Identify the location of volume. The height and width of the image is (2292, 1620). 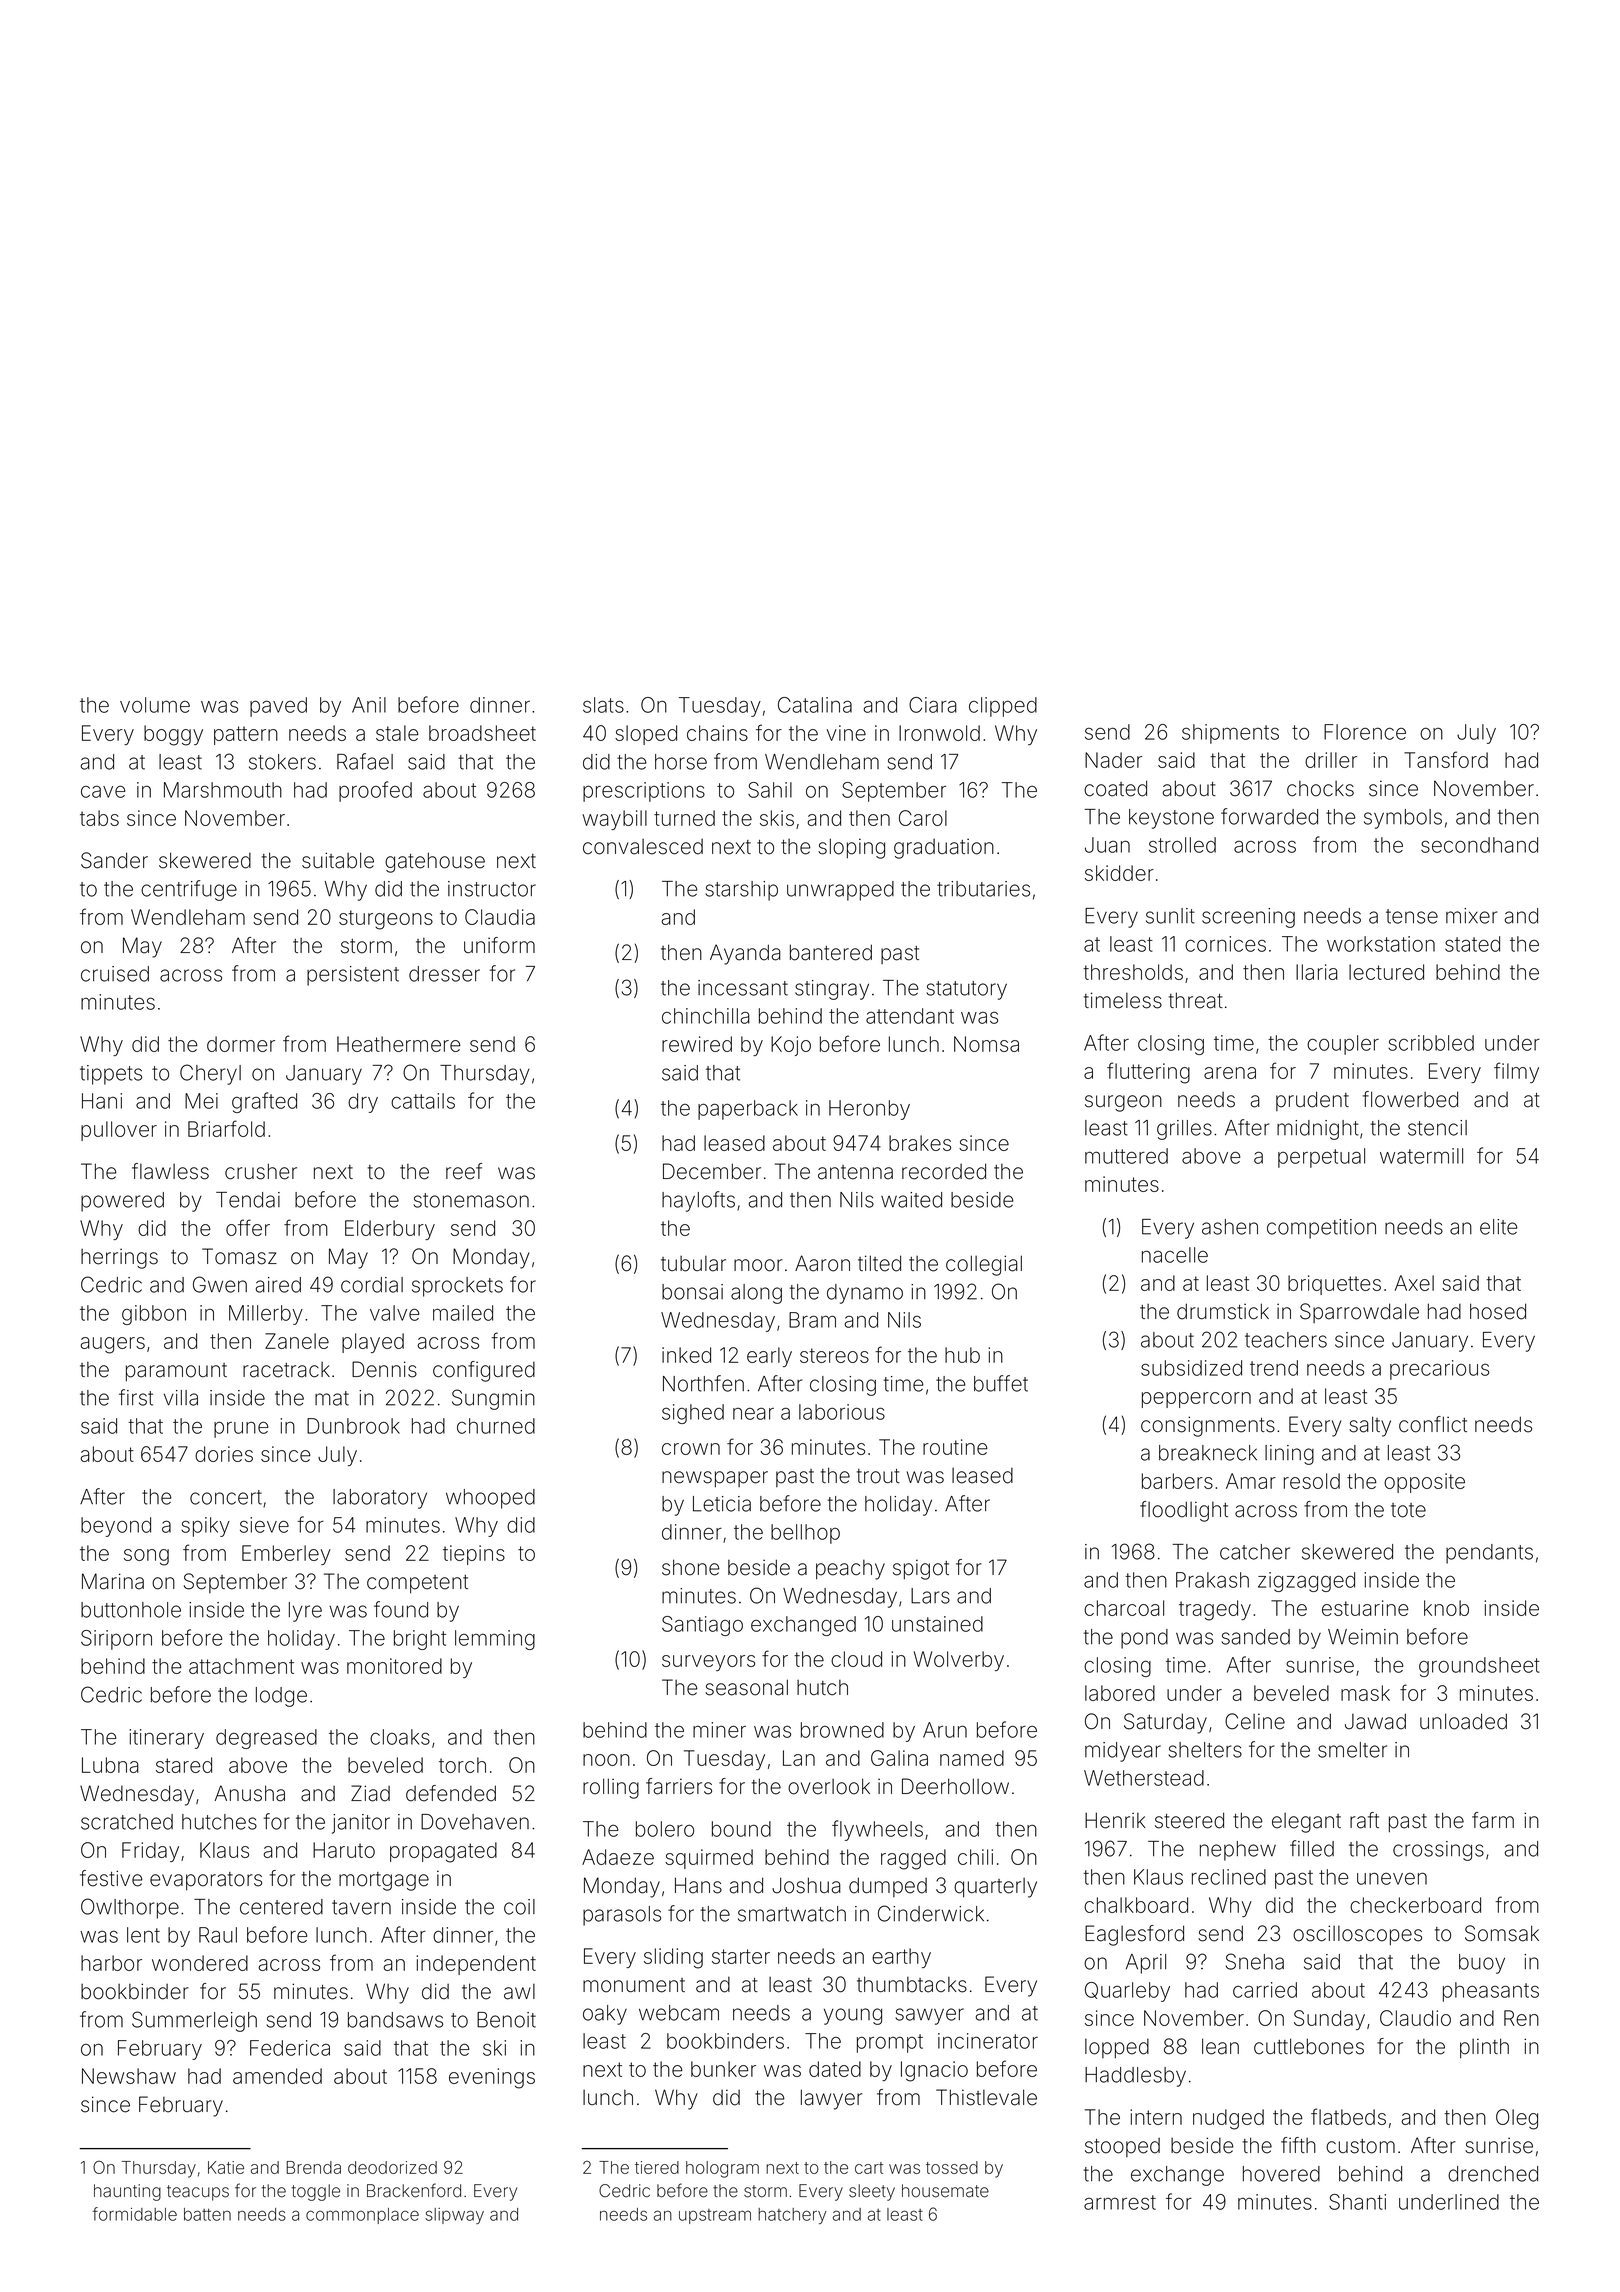
(155, 705).
